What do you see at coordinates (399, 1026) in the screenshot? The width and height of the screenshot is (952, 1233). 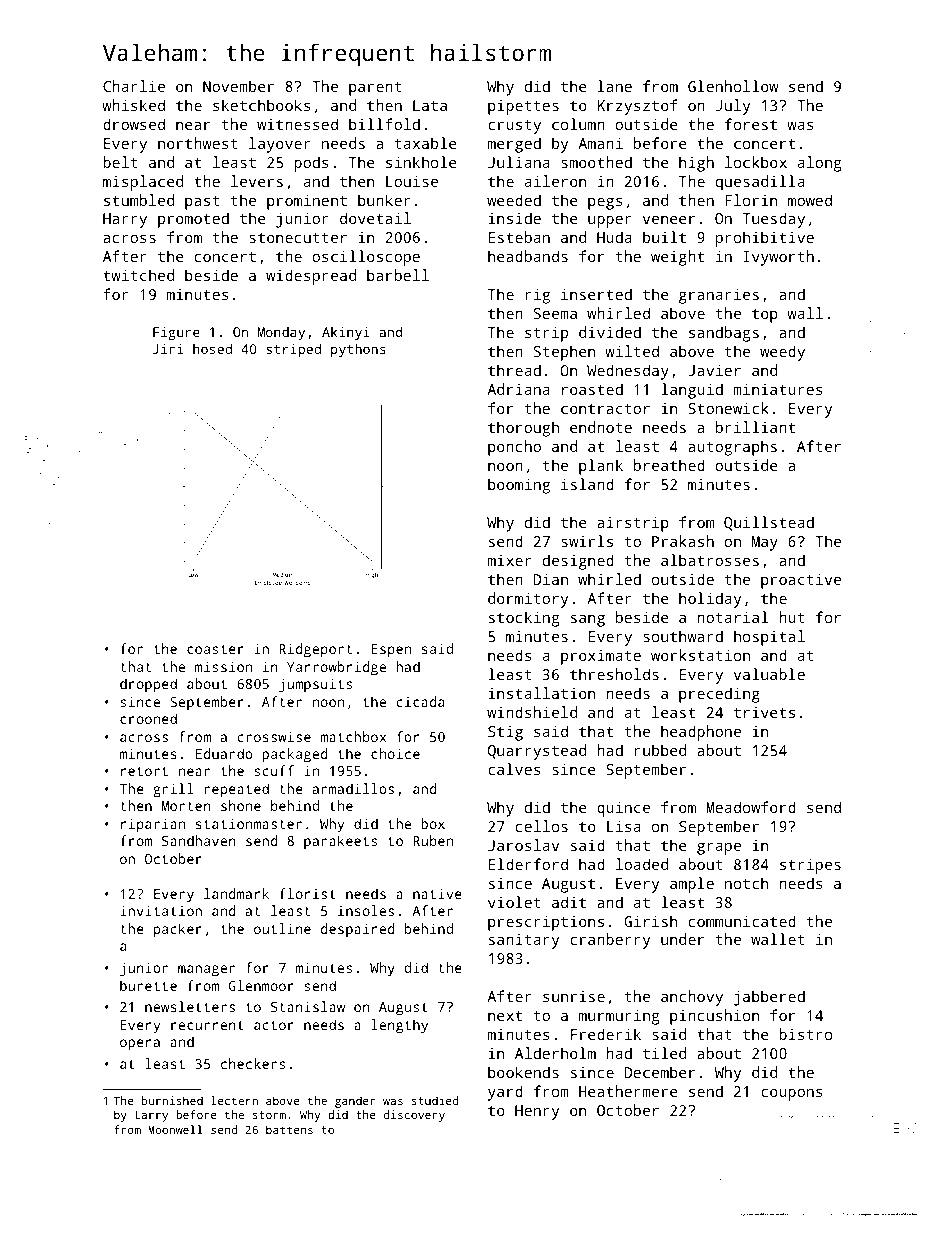 I see `lengthy` at bounding box center [399, 1026].
